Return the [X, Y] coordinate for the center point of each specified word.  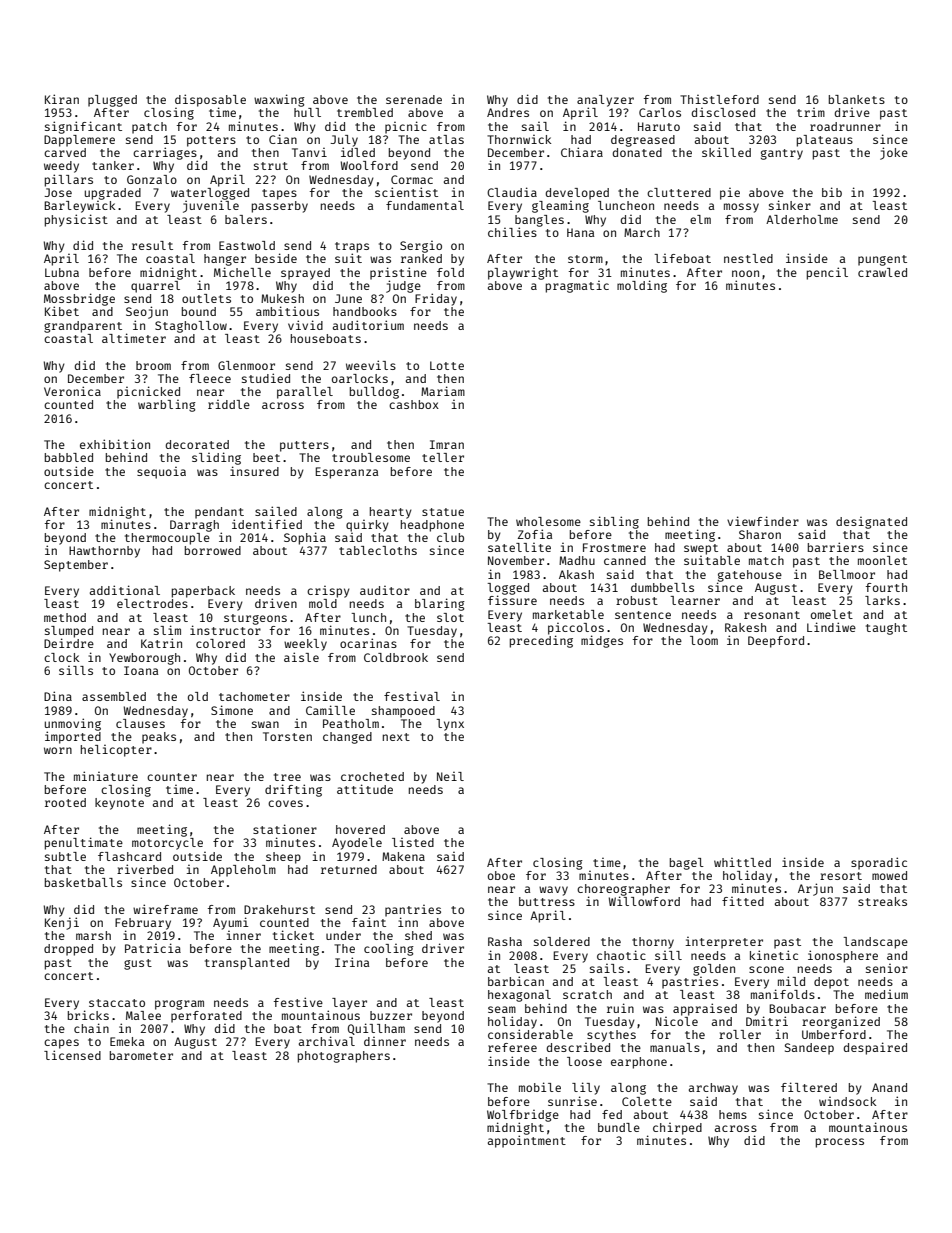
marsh [93, 935]
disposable [210, 100]
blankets [857, 99]
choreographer [623, 890]
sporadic [879, 863]
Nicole [677, 1021]
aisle [301, 657]
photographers [344, 1057]
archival [327, 1041]
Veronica [72, 391]
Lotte [447, 365]
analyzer [605, 101]
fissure [512, 600]
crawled [882, 272]
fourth [886, 587]
